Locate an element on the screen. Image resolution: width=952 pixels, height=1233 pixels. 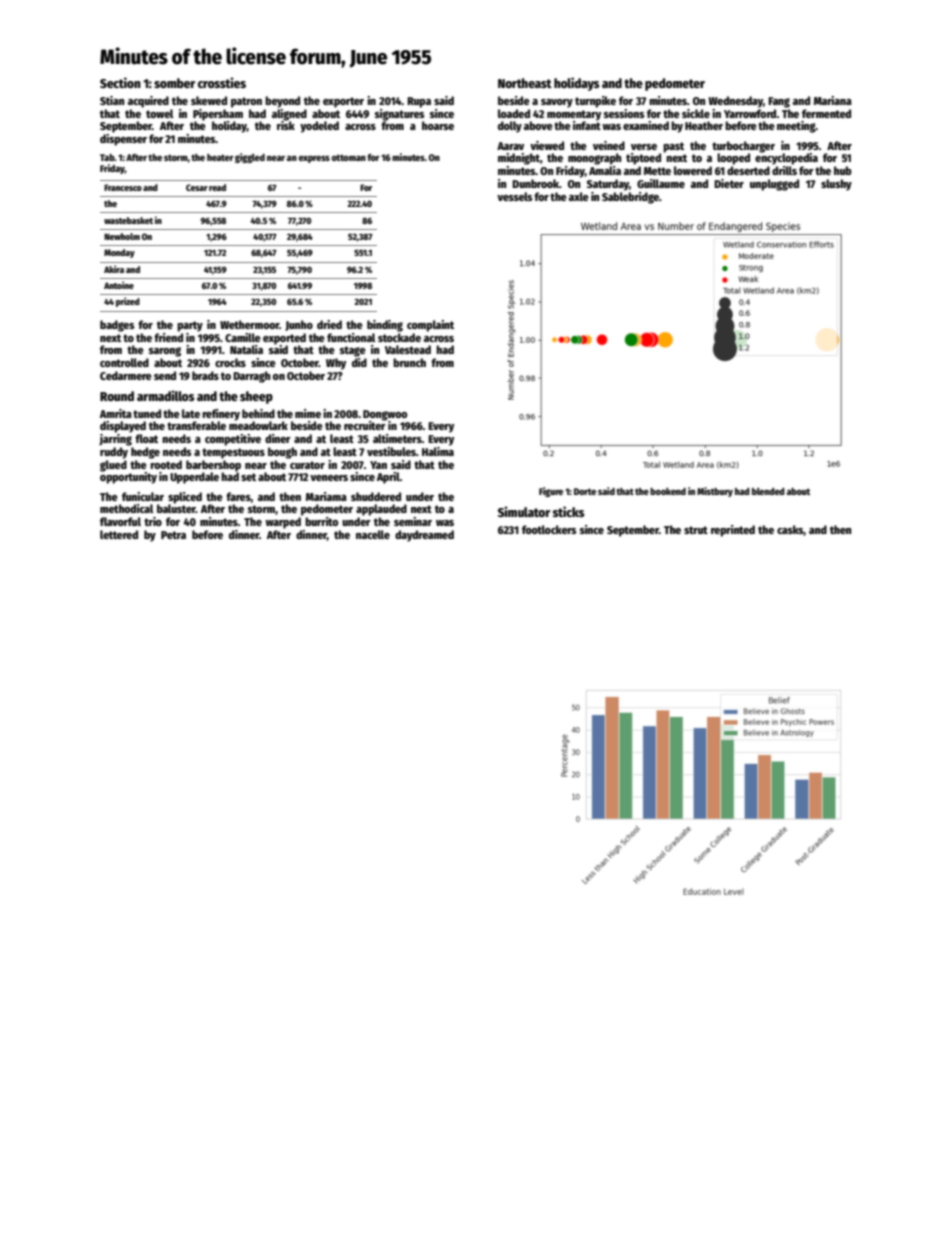
unplugged is located at coordinates (774, 185).
